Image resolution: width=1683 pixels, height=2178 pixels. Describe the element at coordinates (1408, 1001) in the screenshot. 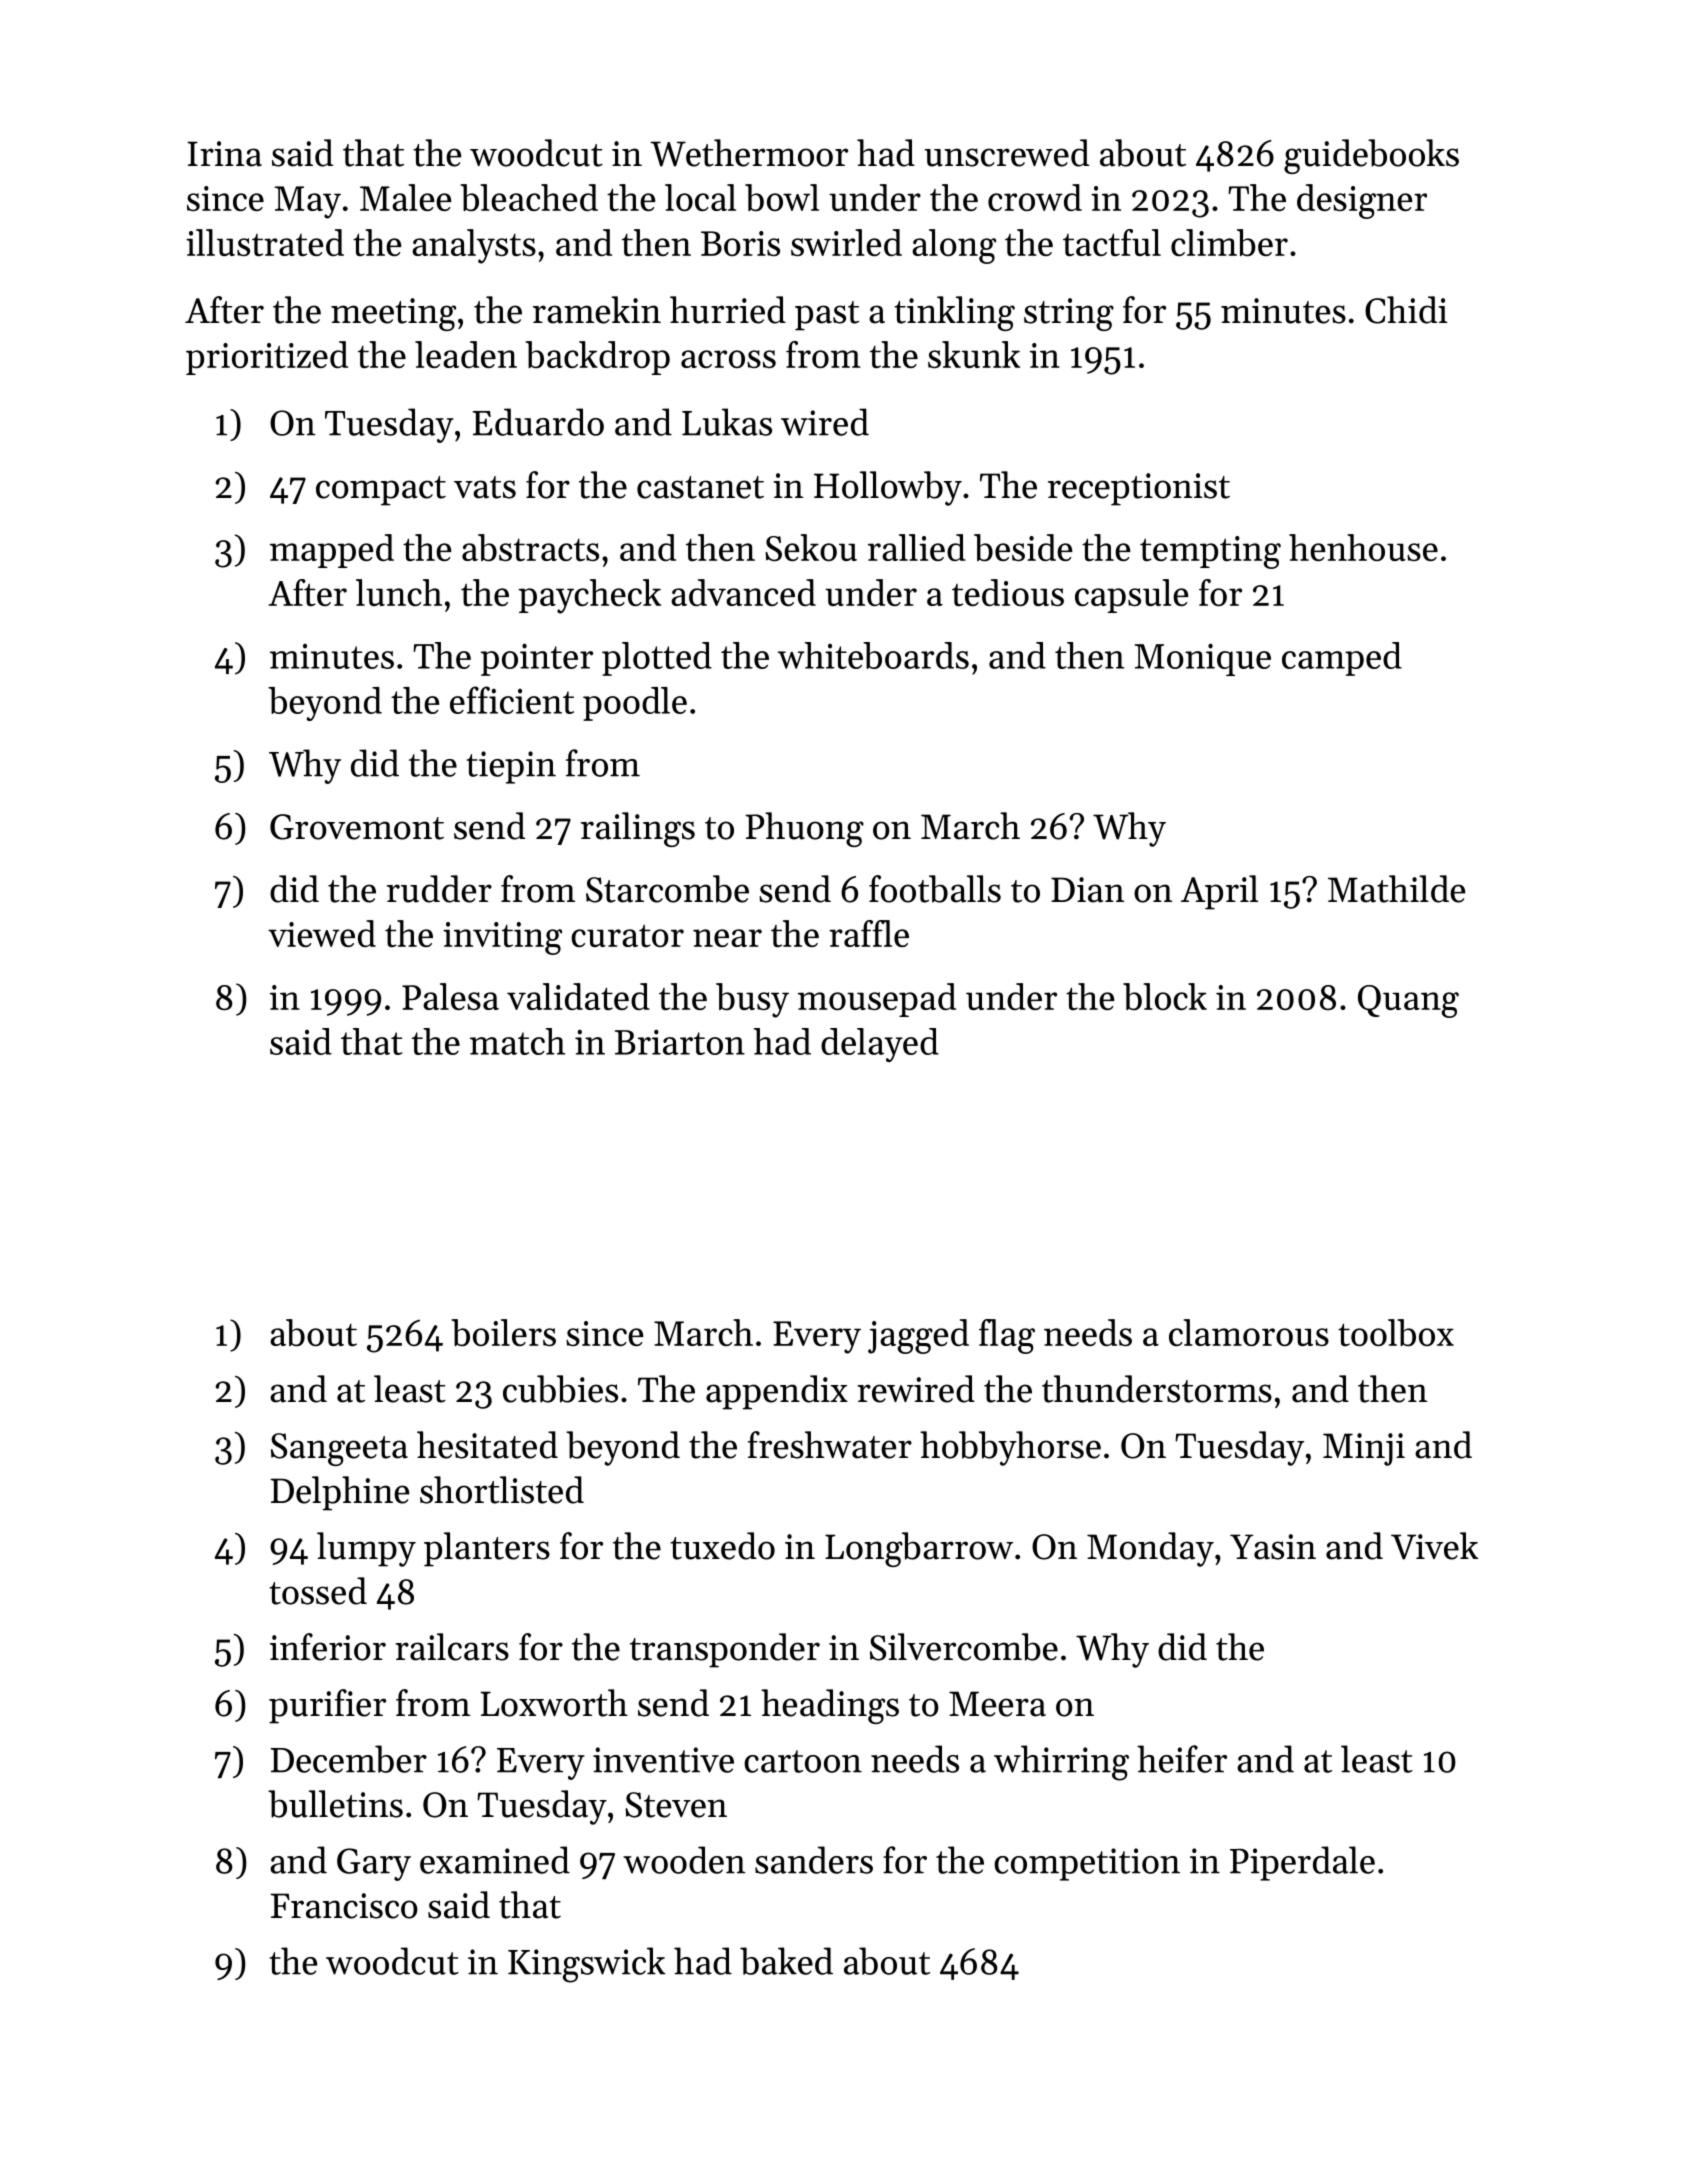

I see `Quang` at that location.
